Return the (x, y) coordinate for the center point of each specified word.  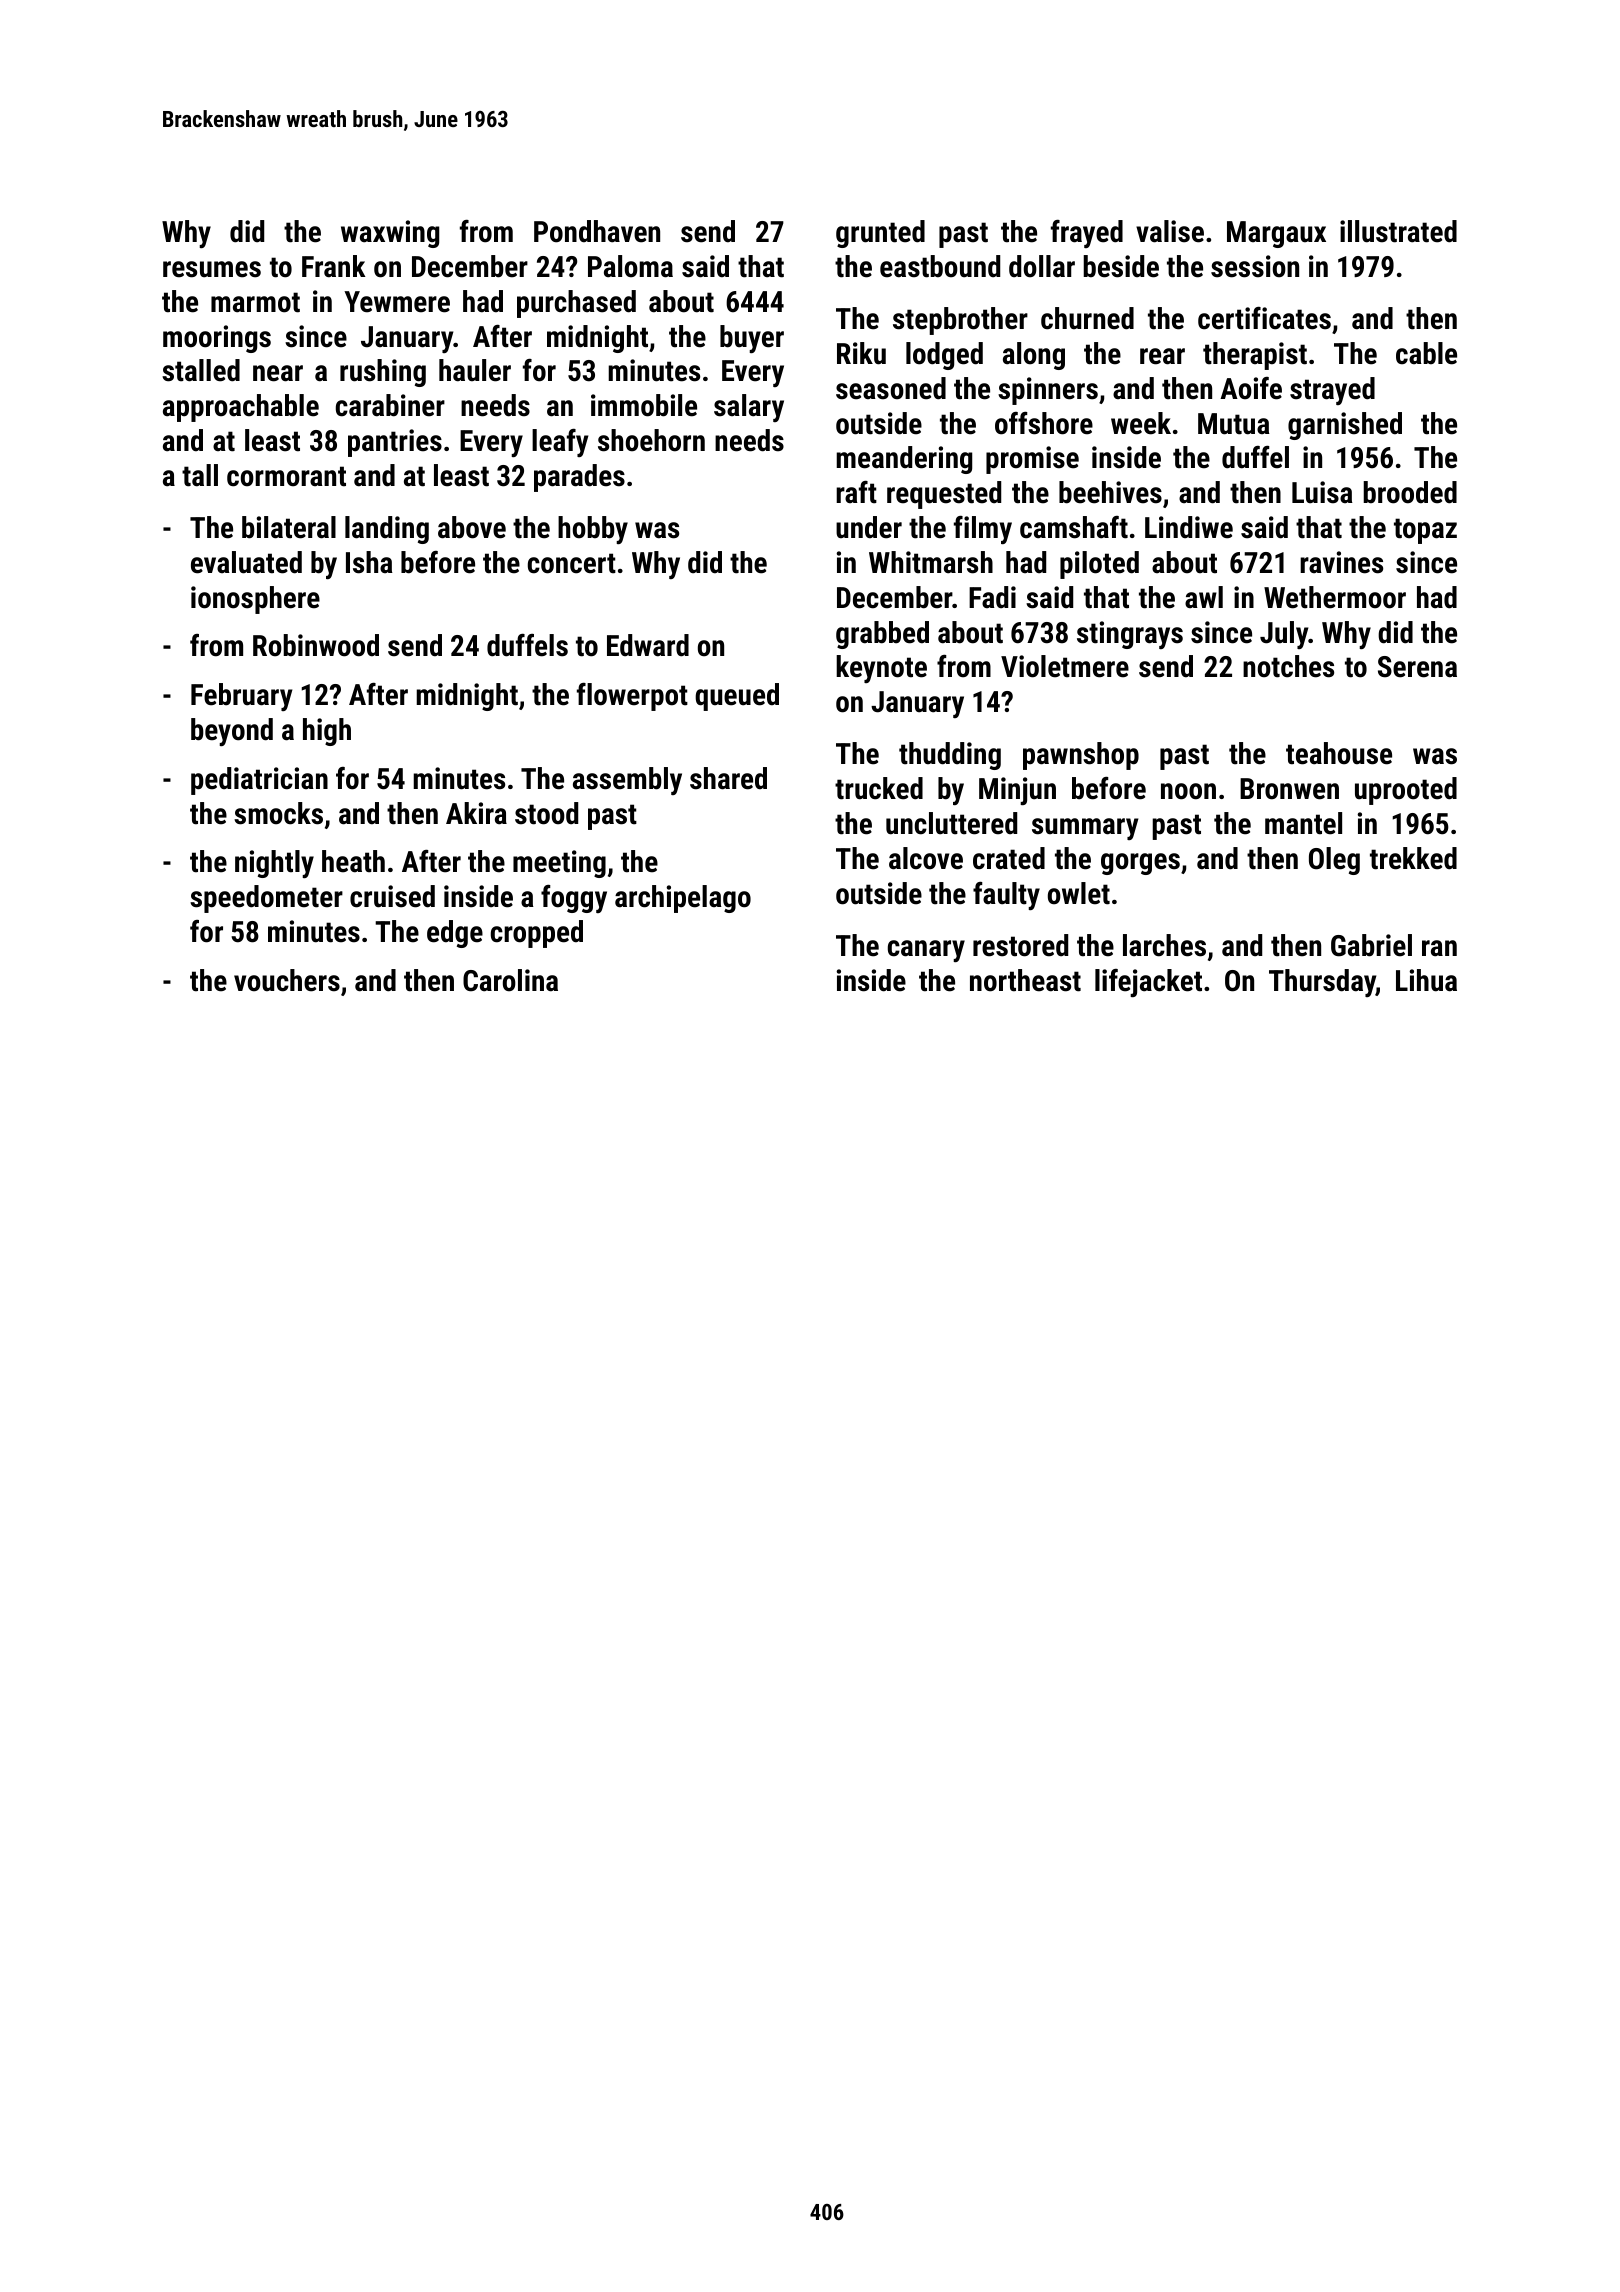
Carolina (510, 980)
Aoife (1251, 388)
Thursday (1322, 983)
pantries (395, 443)
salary (749, 408)
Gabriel (1371, 945)
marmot (255, 302)
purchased (576, 304)
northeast (1025, 980)
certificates (1264, 318)
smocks (278, 813)
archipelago (683, 899)
